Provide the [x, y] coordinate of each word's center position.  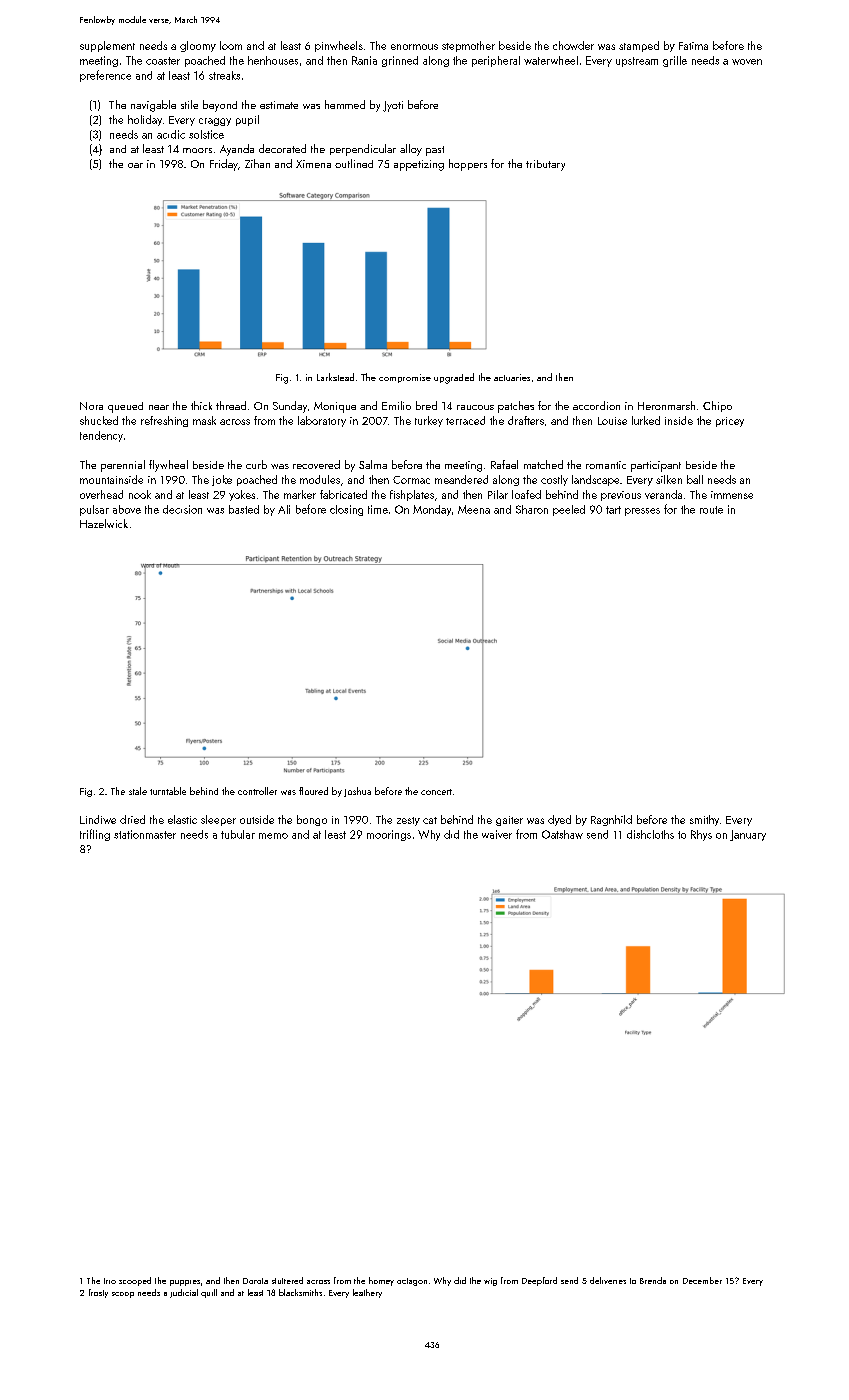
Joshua [357, 792]
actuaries [512, 377]
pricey [730, 422]
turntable [168, 791]
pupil [247, 120]
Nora [91, 406]
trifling [95, 835]
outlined [354, 163]
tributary [545, 165]
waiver [497, 834]
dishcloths [650, 834]
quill [209, 1293]
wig [490, 1282]
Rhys [701, 835]
